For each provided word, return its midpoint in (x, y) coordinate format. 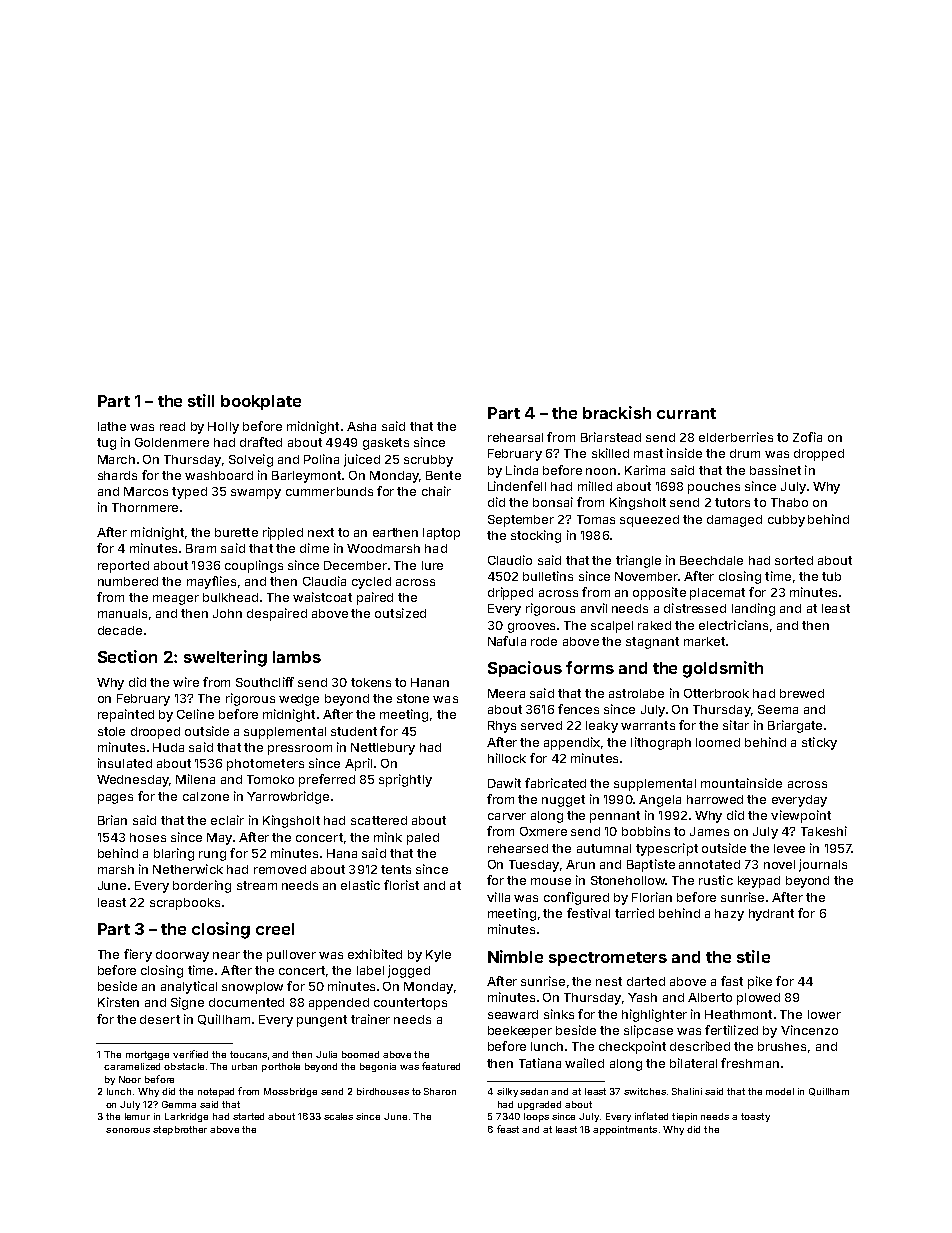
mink (388, 837)
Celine (195, 714)
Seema (778, 709)
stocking (536, 536)
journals (823, 865)
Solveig (251, 460)
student (354, 731)
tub (831, 576)
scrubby (428, 461)
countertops (410, 1004)
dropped (819, 455)
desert (160, 1019)
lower (824, 1014)
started (248, 1116)
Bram (201, 548)
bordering (202, 886)
